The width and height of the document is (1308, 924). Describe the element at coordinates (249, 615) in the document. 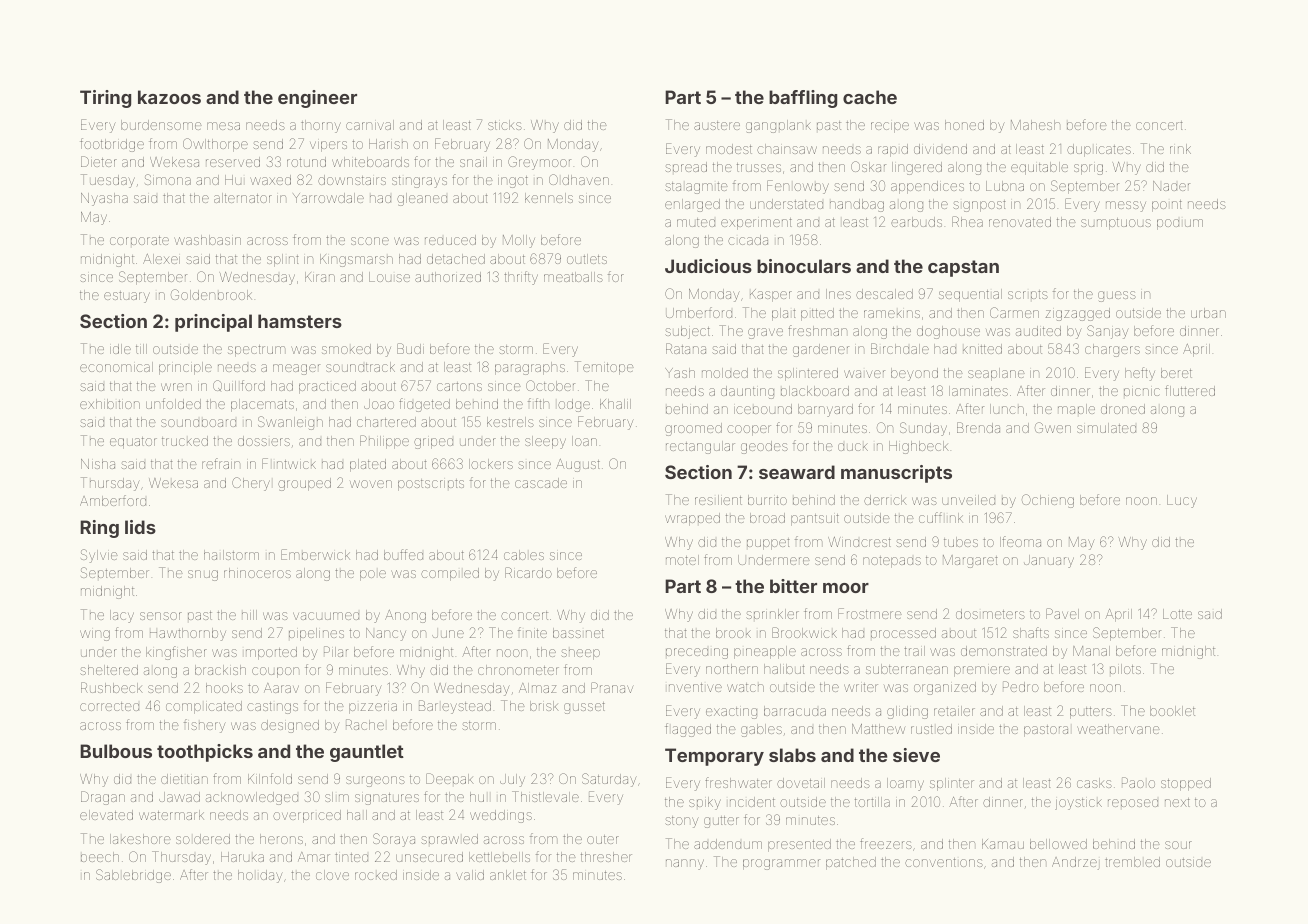

I see `hill` at that location.
